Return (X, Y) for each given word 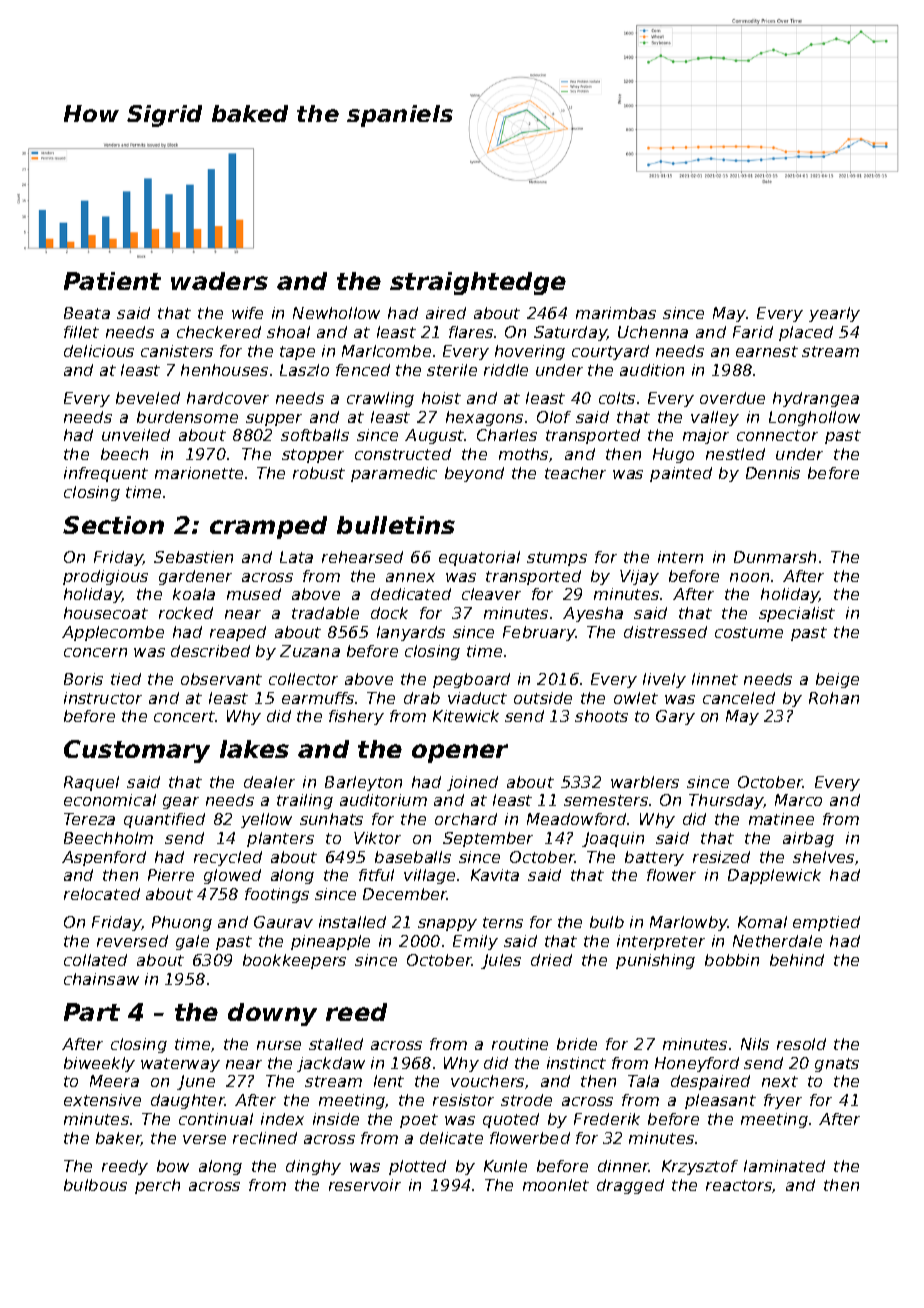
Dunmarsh (775, 557)
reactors (739, 1186)
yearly (834, 314)
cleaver (491, 594)
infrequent (106, 474)
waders (219, 281)
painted (681, 474)
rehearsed (362, 557)
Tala (643, 1081)
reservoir (365, 1185)
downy (272, 1014)
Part (92, 1012)
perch (157, 1186)
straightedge (478, 283)
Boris (83, 679)
